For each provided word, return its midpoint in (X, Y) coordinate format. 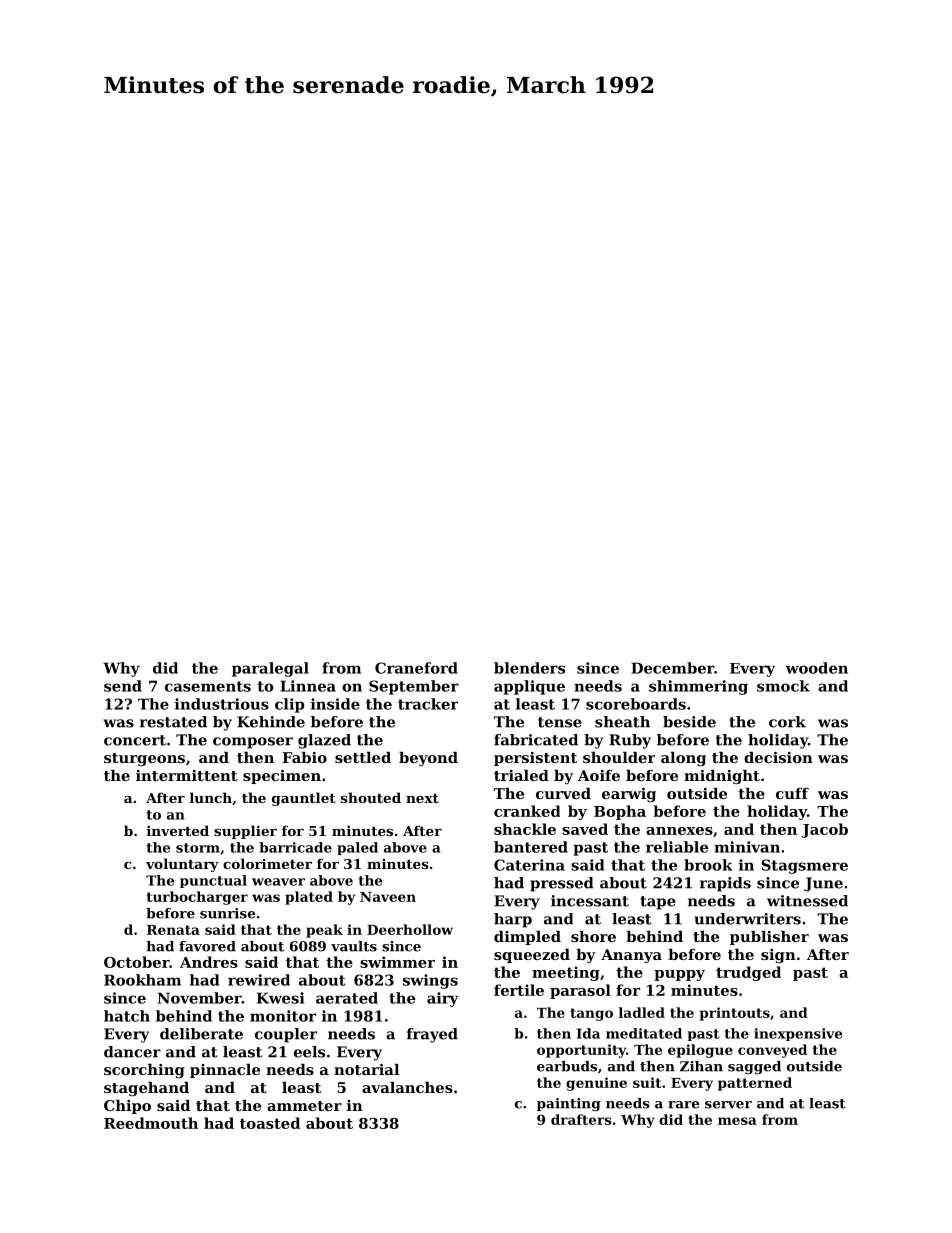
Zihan (701, 1066)
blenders (529, 668)
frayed (432, 1035)
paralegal (270, 669)
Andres (209, 962)
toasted (270, 1123)
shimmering (698, 687)
